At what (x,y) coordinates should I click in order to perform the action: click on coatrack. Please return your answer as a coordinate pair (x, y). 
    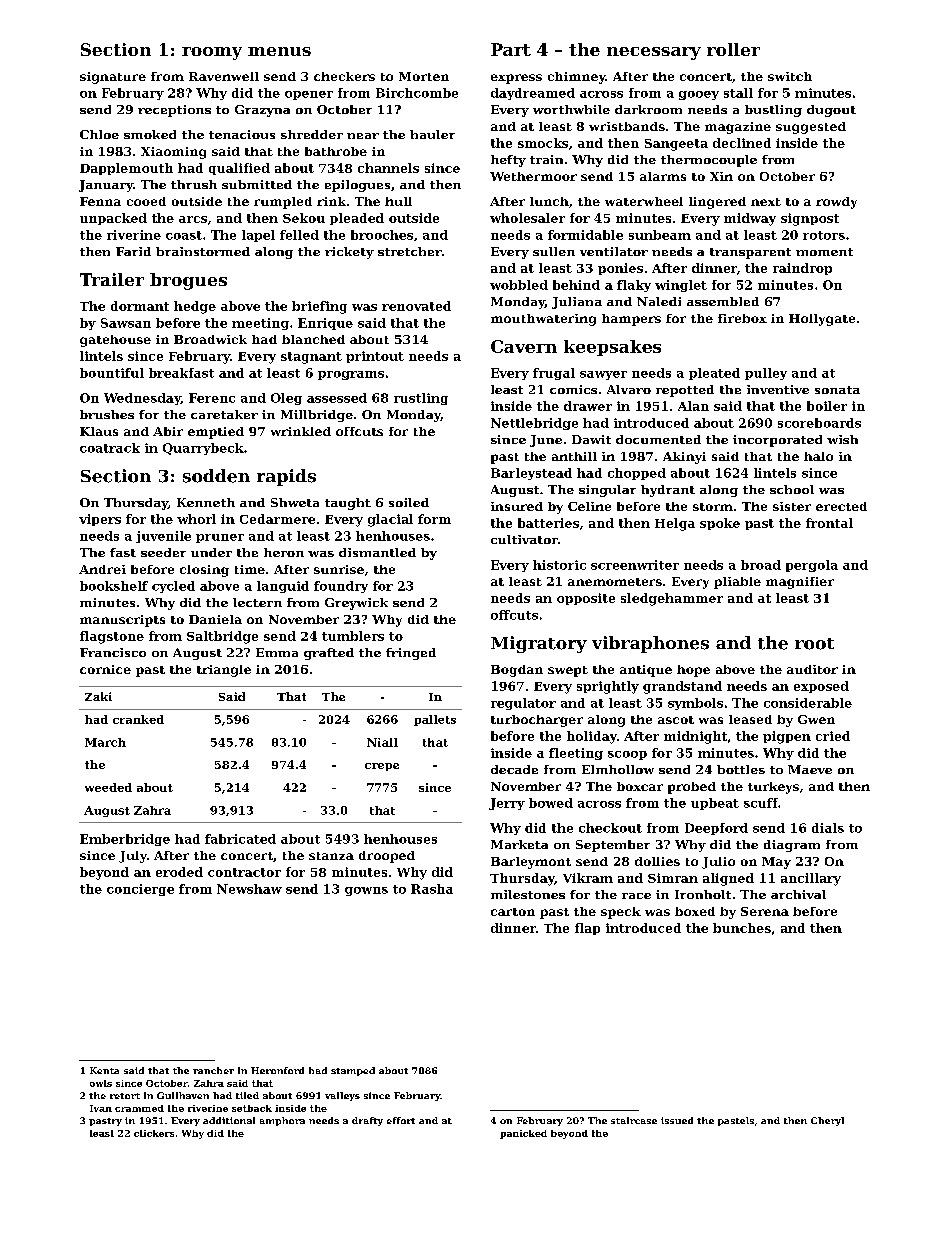
    Looking at the image, I should click on (110, 448).
